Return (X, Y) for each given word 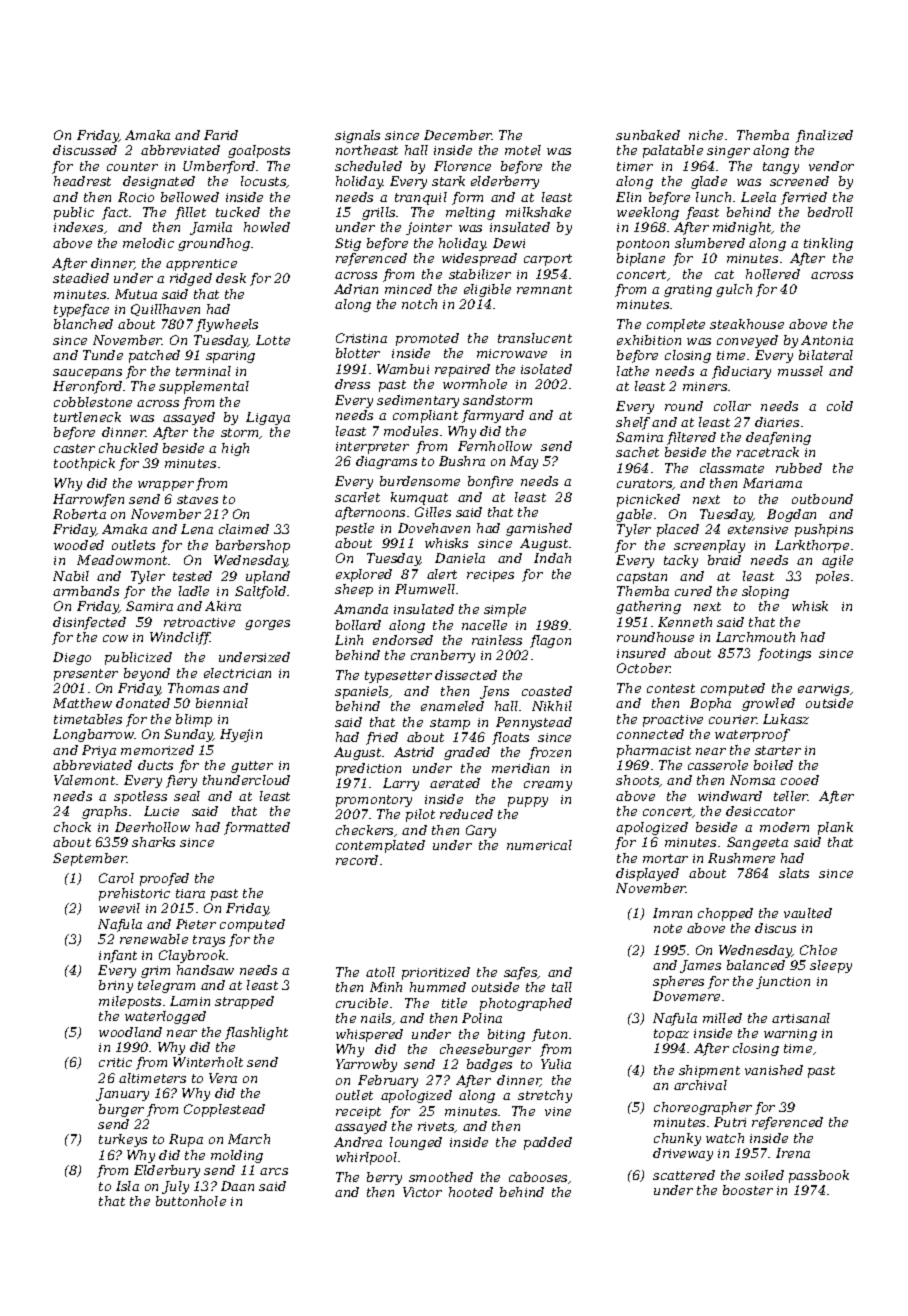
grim (155, 972)
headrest (82, 181)
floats (510, 738)
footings (784, 654)
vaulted (808, 913)
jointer (429, 228)
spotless (140, 797)
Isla (127, 1186)
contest (671, 688)
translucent (535, 338)
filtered (691, 438)
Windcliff (180, 638)
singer (728, 152)
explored (364, 575)
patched (154, 356)
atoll (380, 972)
